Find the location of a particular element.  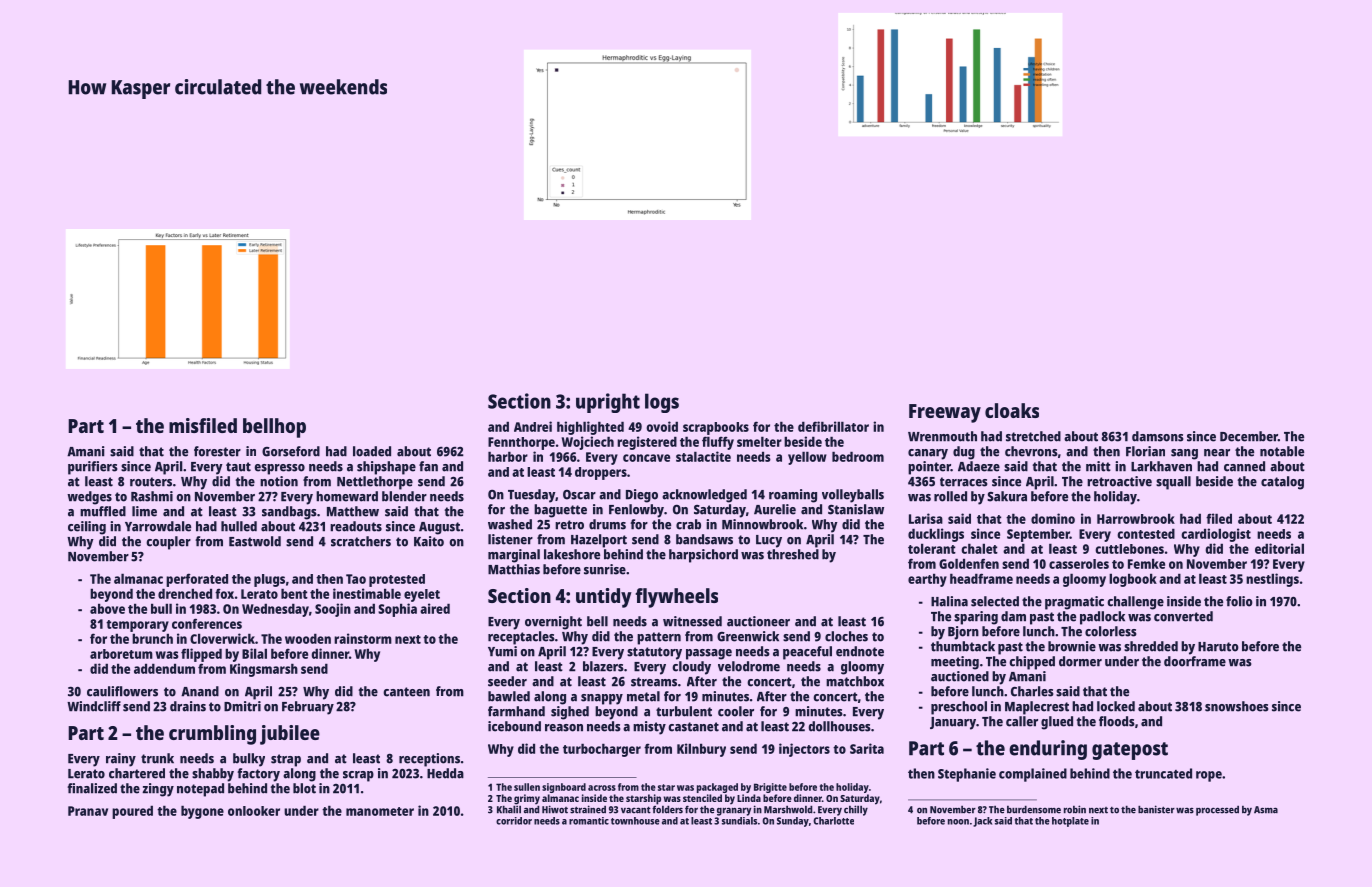

Andrei is located at coordinates (533, 426).
